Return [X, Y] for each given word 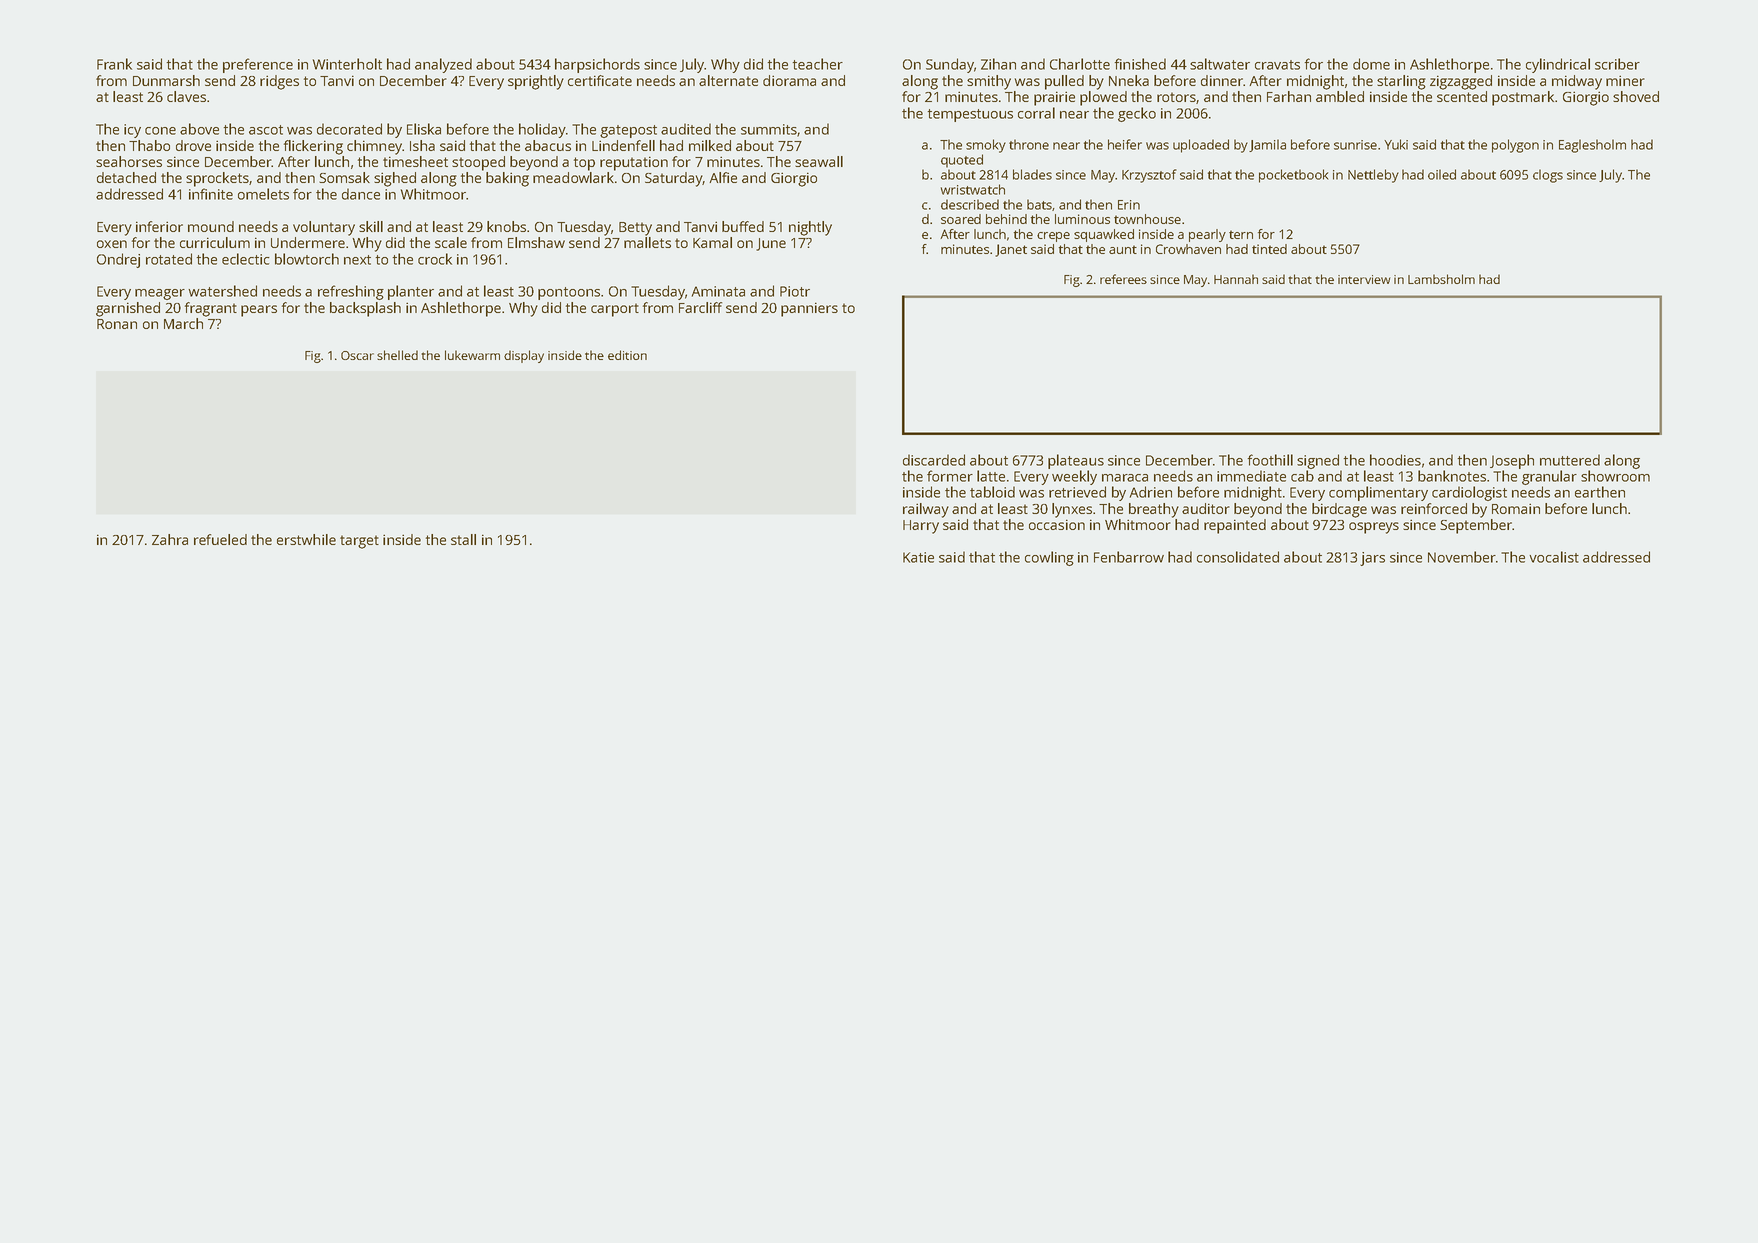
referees [1123, 279]
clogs [1548, 176]
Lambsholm [1441, 279]
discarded [934, 460]
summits [769, 129]
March [183, 323]
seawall [819, 161]
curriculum [215, 242]
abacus [548, 145]
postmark [1523, 98]
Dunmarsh [166, 80]
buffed [743, 226]
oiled [1442, 174]
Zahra [170, 539]
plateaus [1076, 461]
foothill [1270, 460]
